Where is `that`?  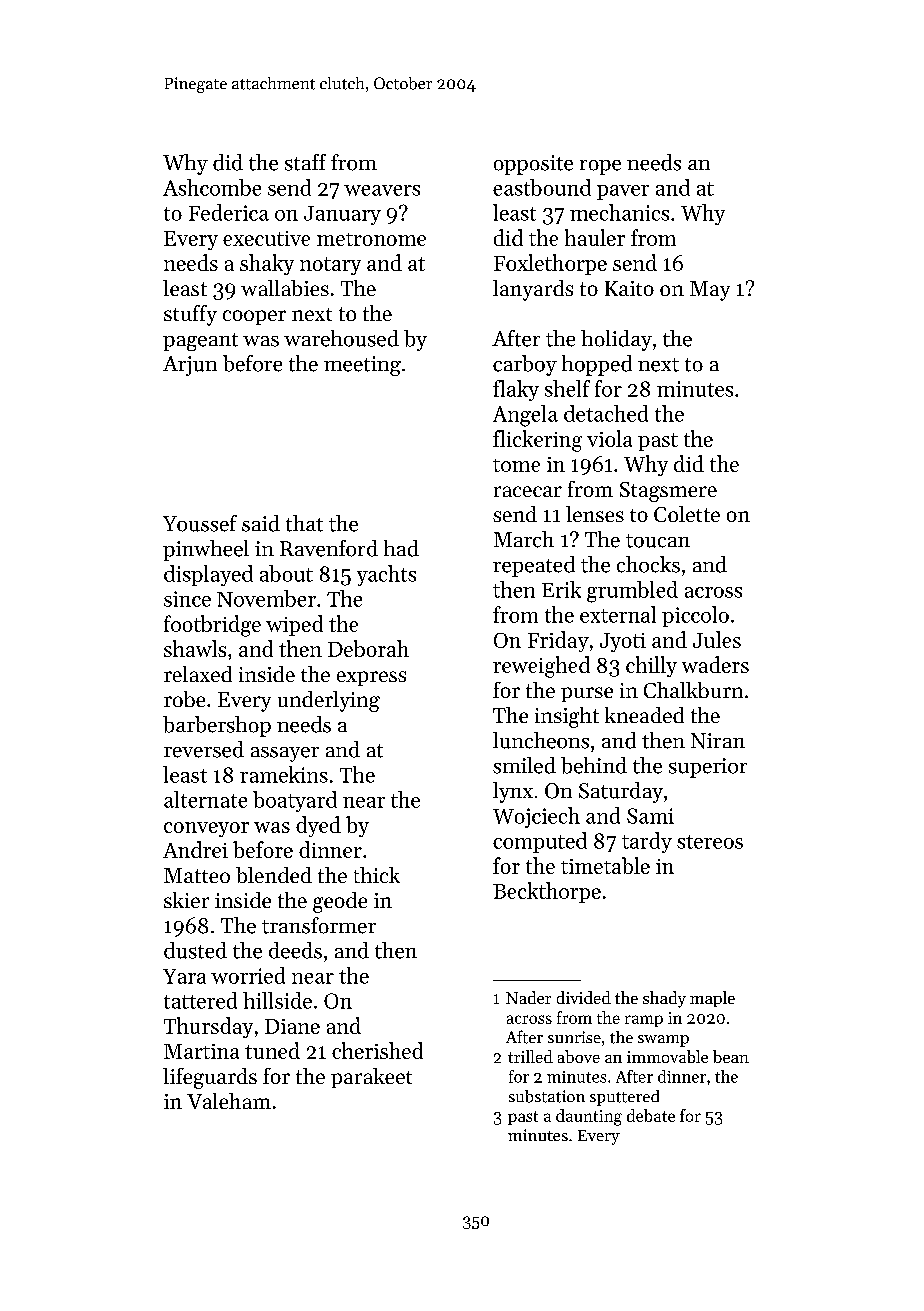 that is located at coordinates (304, 523).
